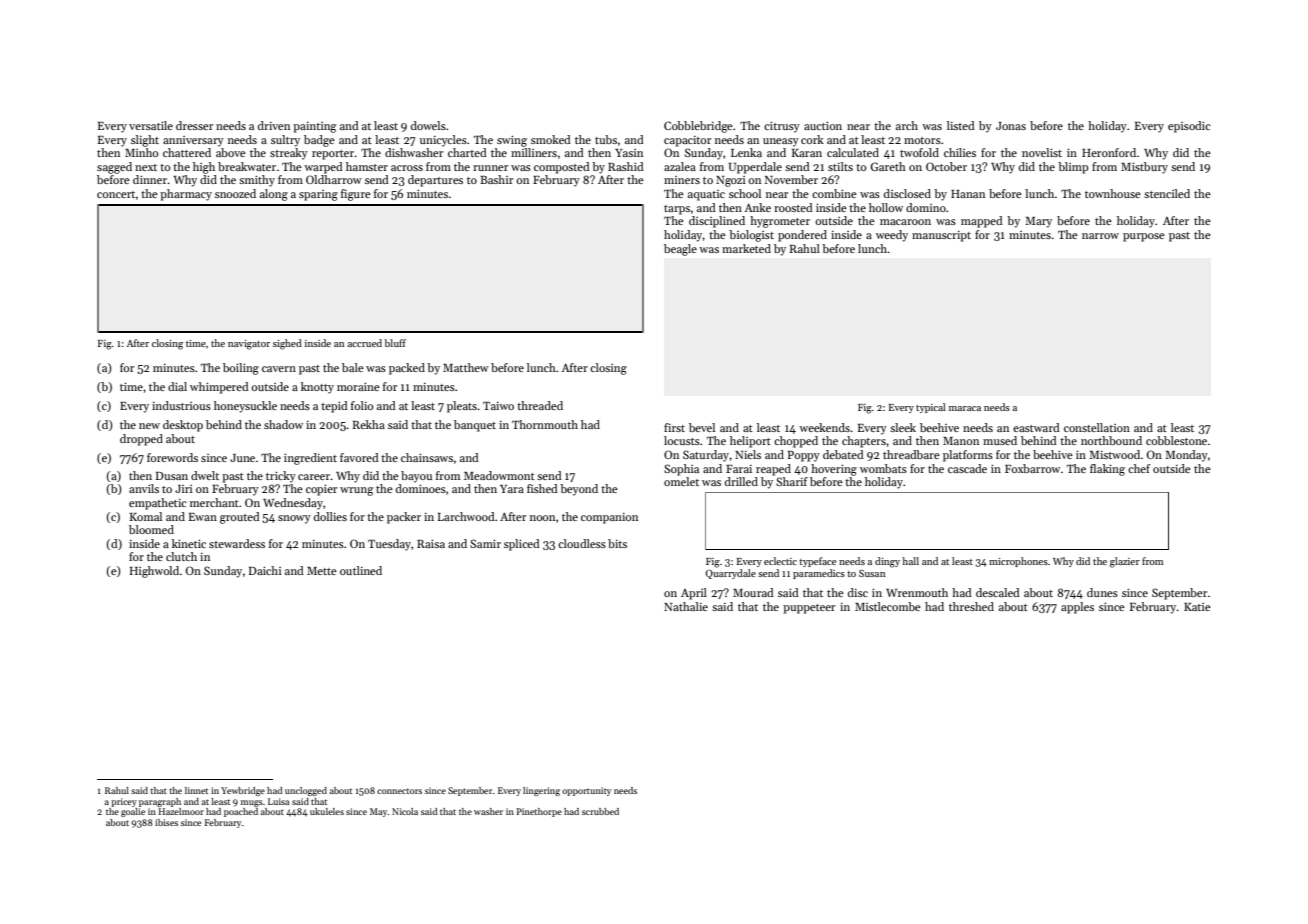 This screenshot has width=1308, height=924. Describe the element at coordinates (965, 408) in the screenshot. I see `maraca` at that location.
